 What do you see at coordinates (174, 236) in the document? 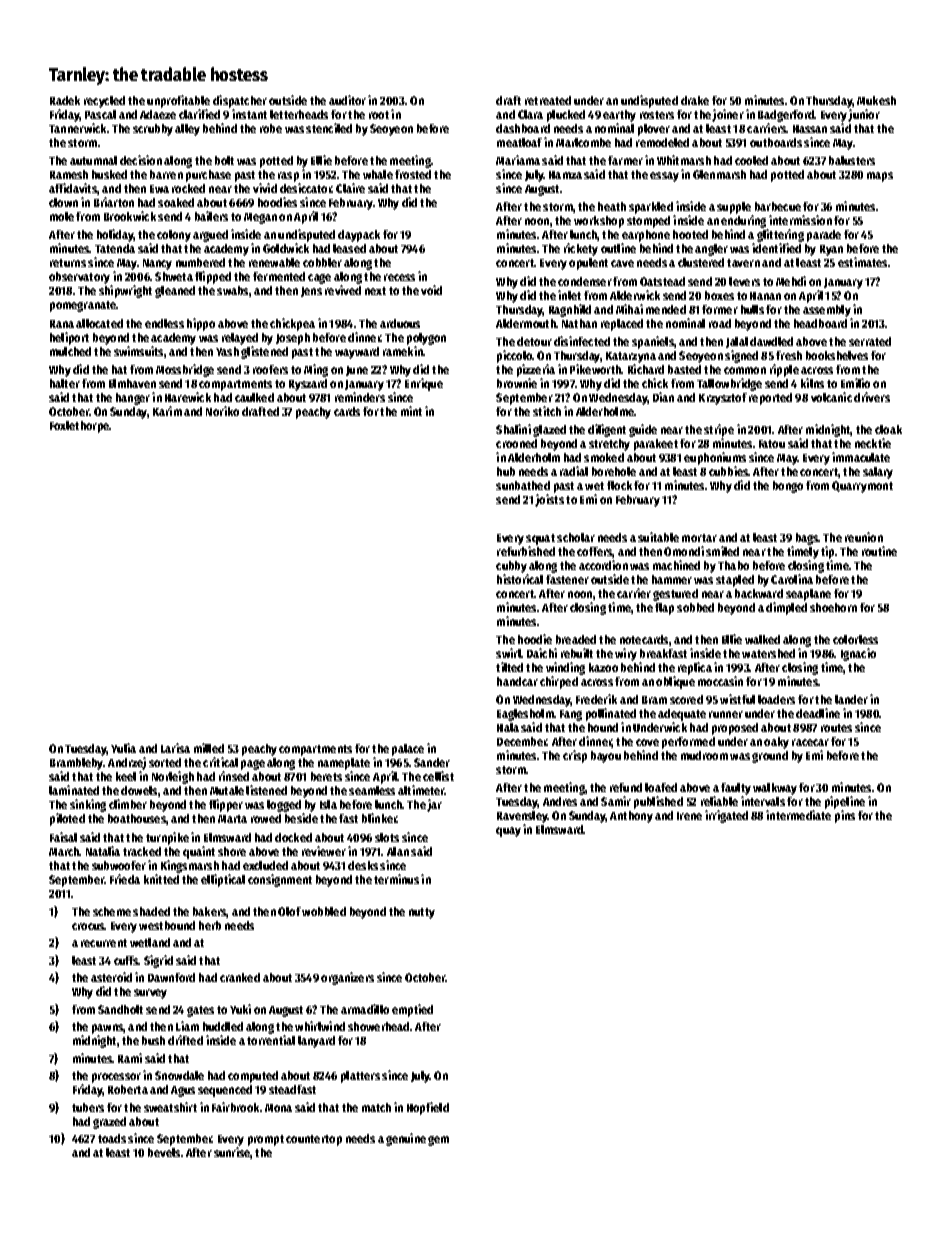
I see `colony` at bounding box center [174, 236].
